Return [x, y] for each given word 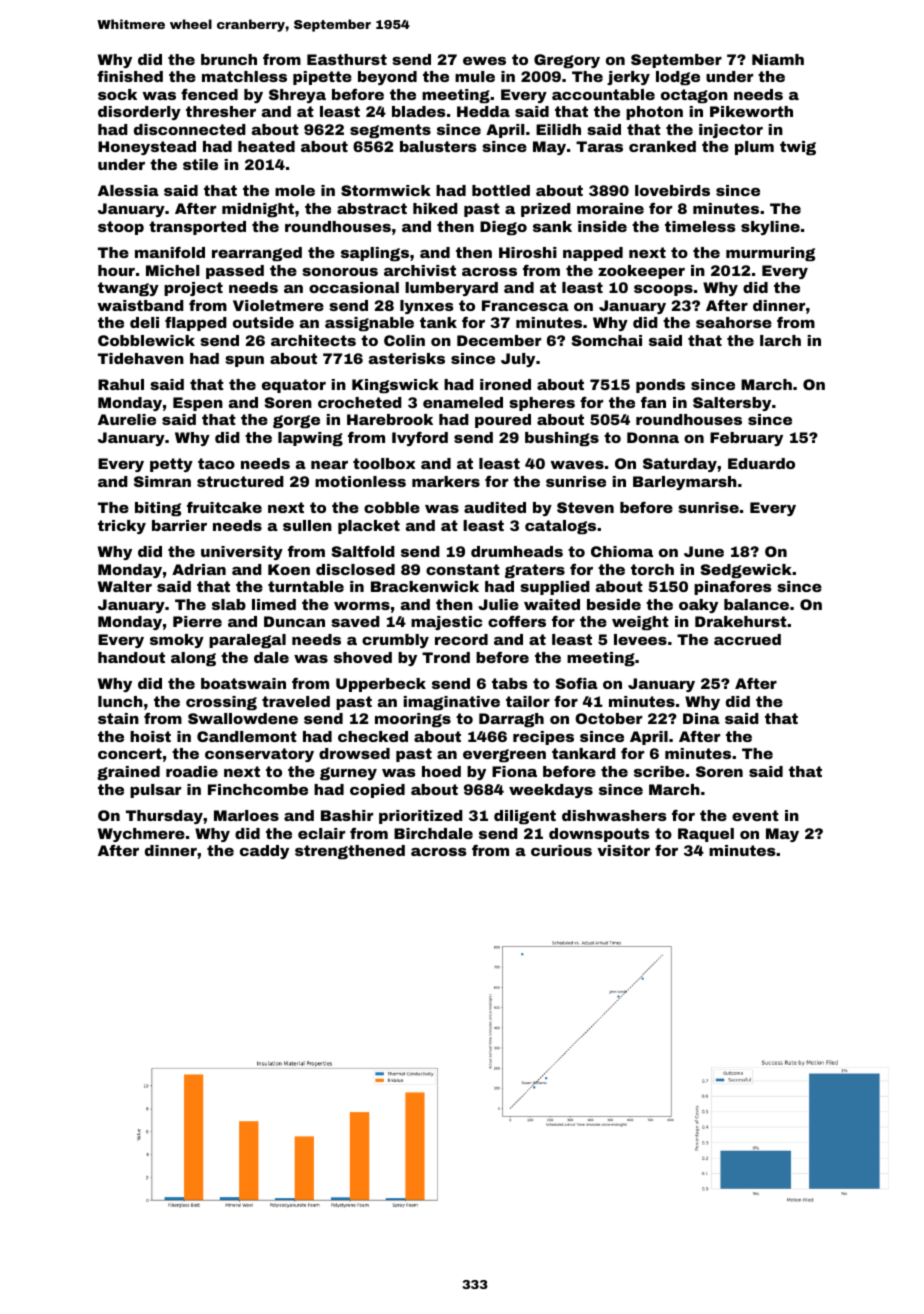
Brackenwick [425, 586]
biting [158, 509]
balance [756, 604]
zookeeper [641, 272]
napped [593, 254]
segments [390, 131]
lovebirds [672, 190]
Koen [289, 569]
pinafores [733, 588]
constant [463, 569]
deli [144, 322]
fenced [209, 94]
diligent [525, 817]
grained [128, 773]
